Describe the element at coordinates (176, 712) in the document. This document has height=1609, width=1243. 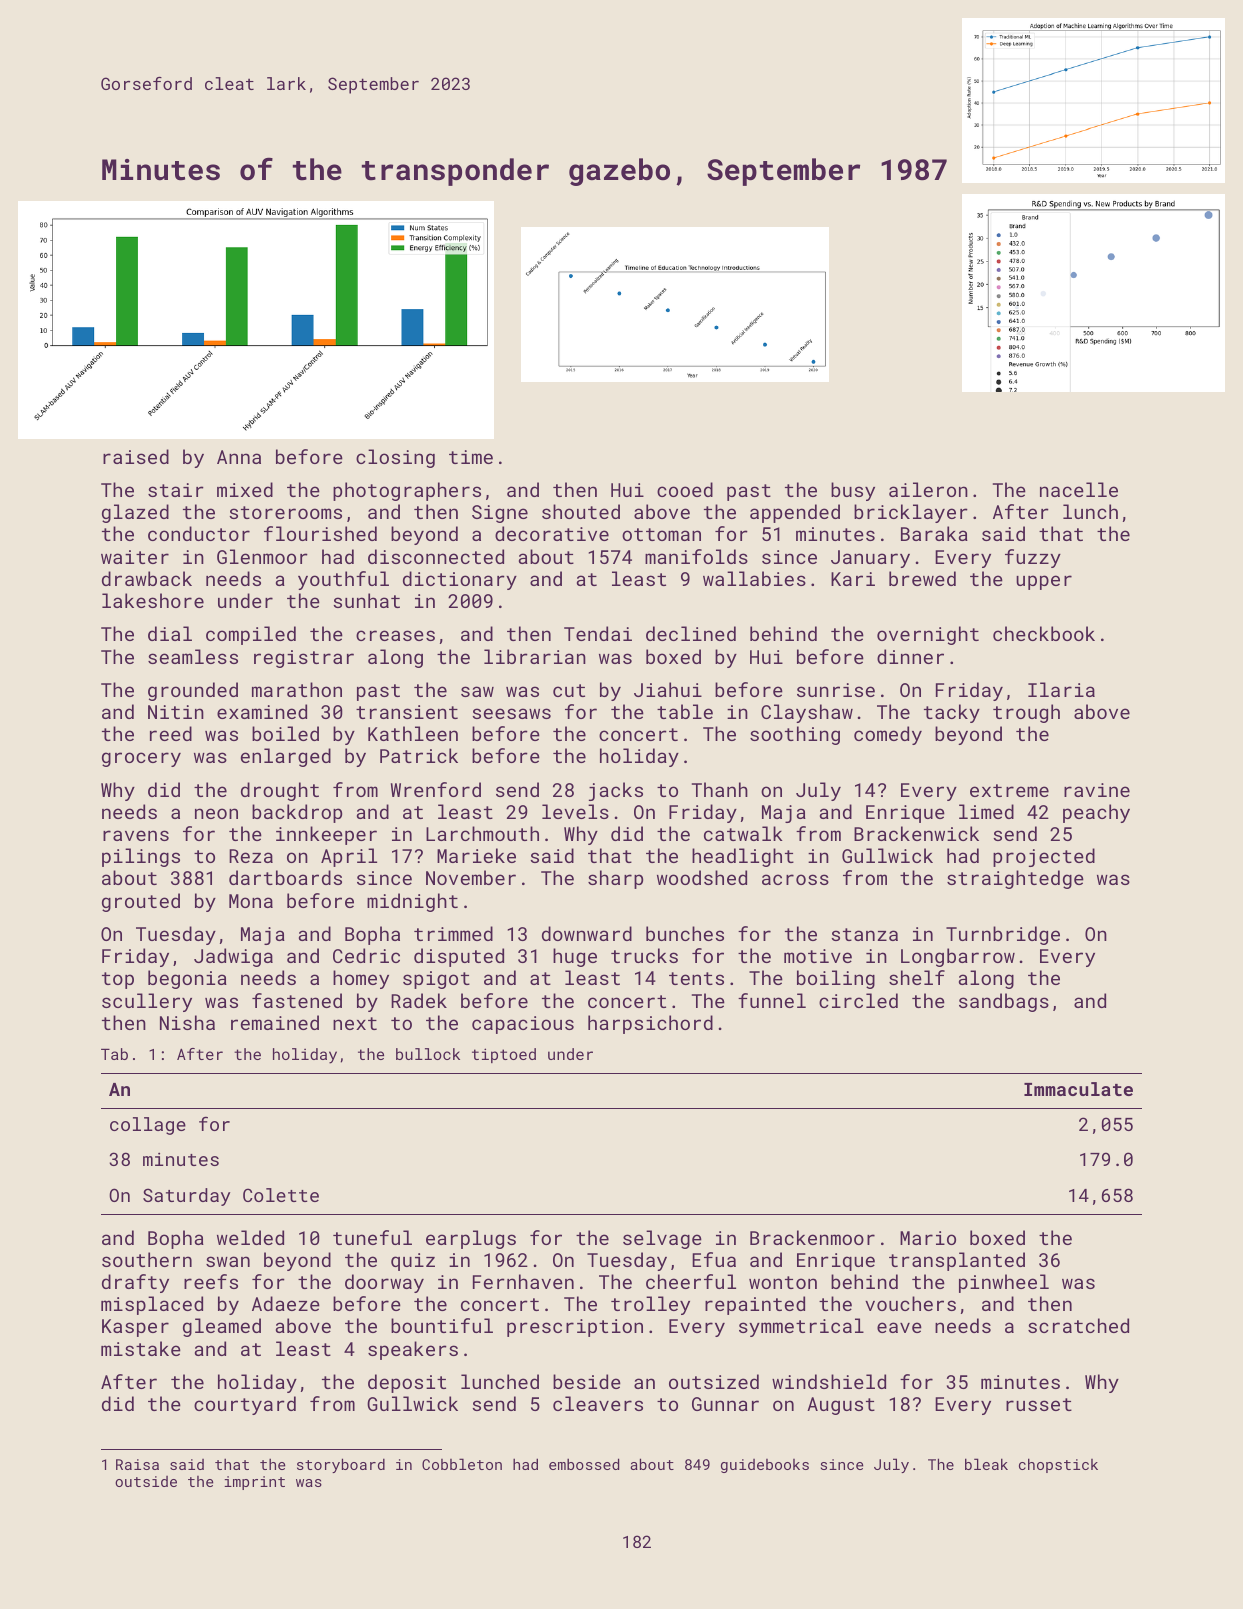
I see `Nitin` at that location.
